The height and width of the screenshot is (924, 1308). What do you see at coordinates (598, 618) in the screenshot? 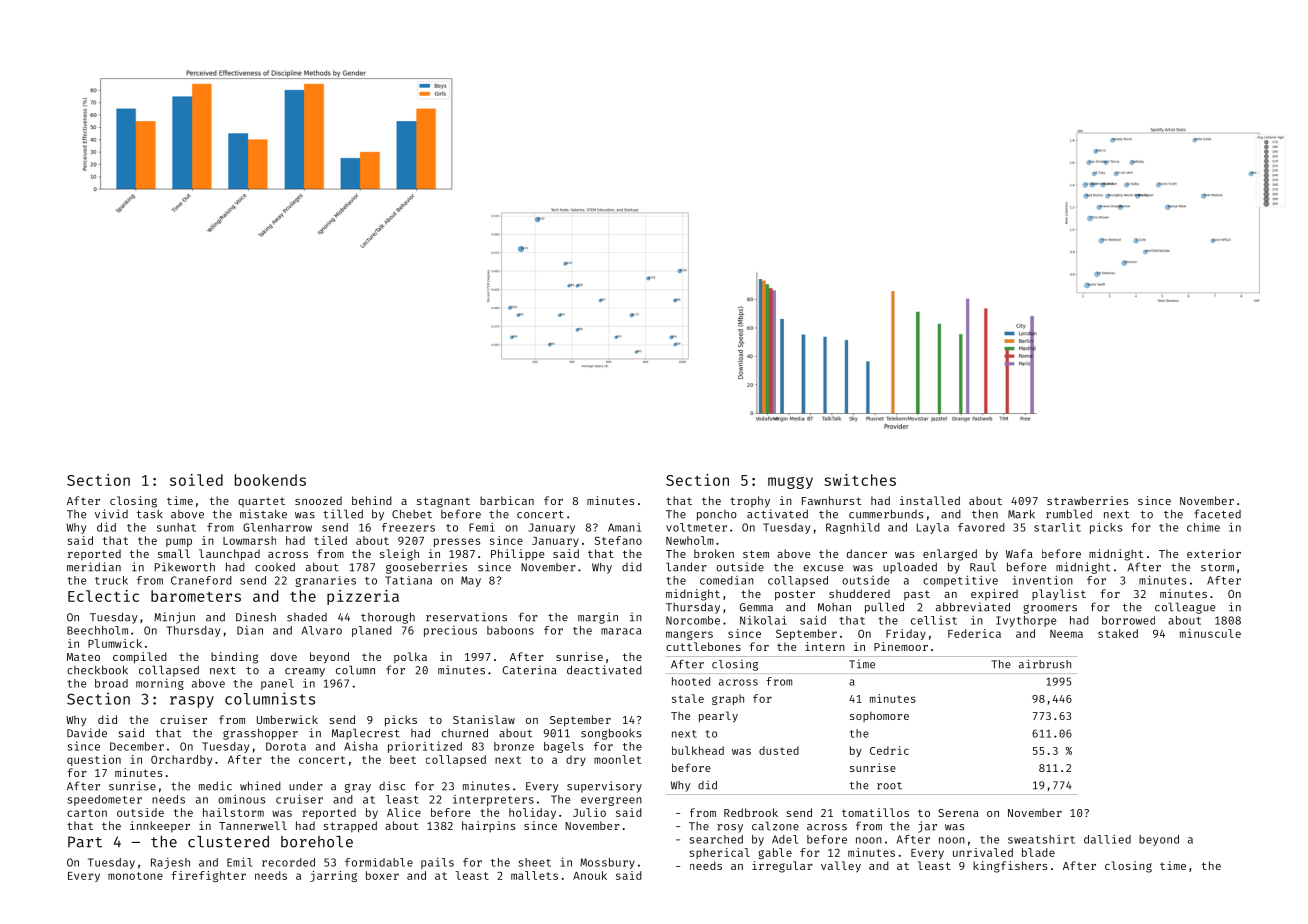
I see `margin` at bounding box center [598, 618].
